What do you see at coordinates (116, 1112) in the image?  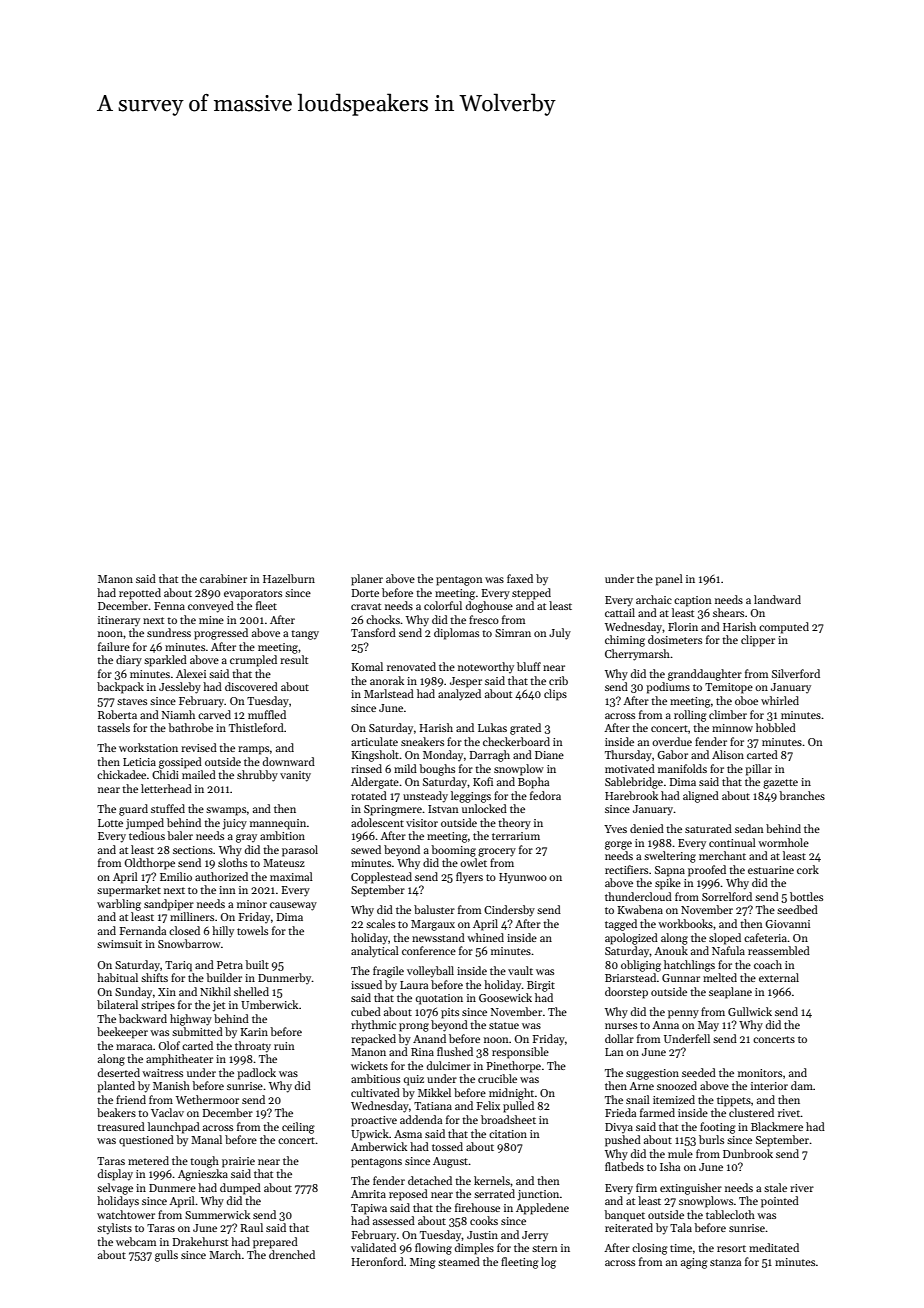 I see `beakers` at bounding box center [116, 1112].
